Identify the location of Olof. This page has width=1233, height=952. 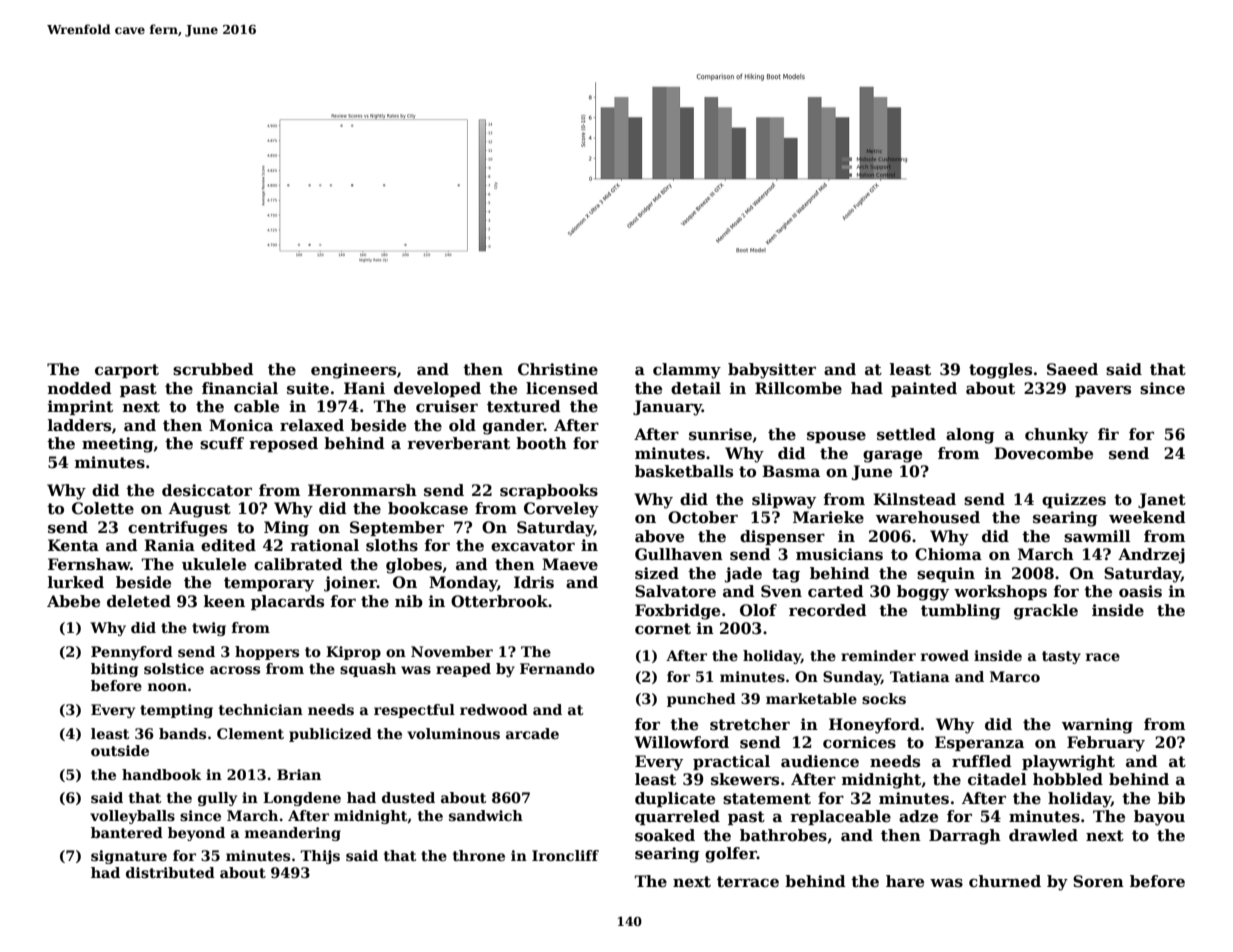
(758, 610).
